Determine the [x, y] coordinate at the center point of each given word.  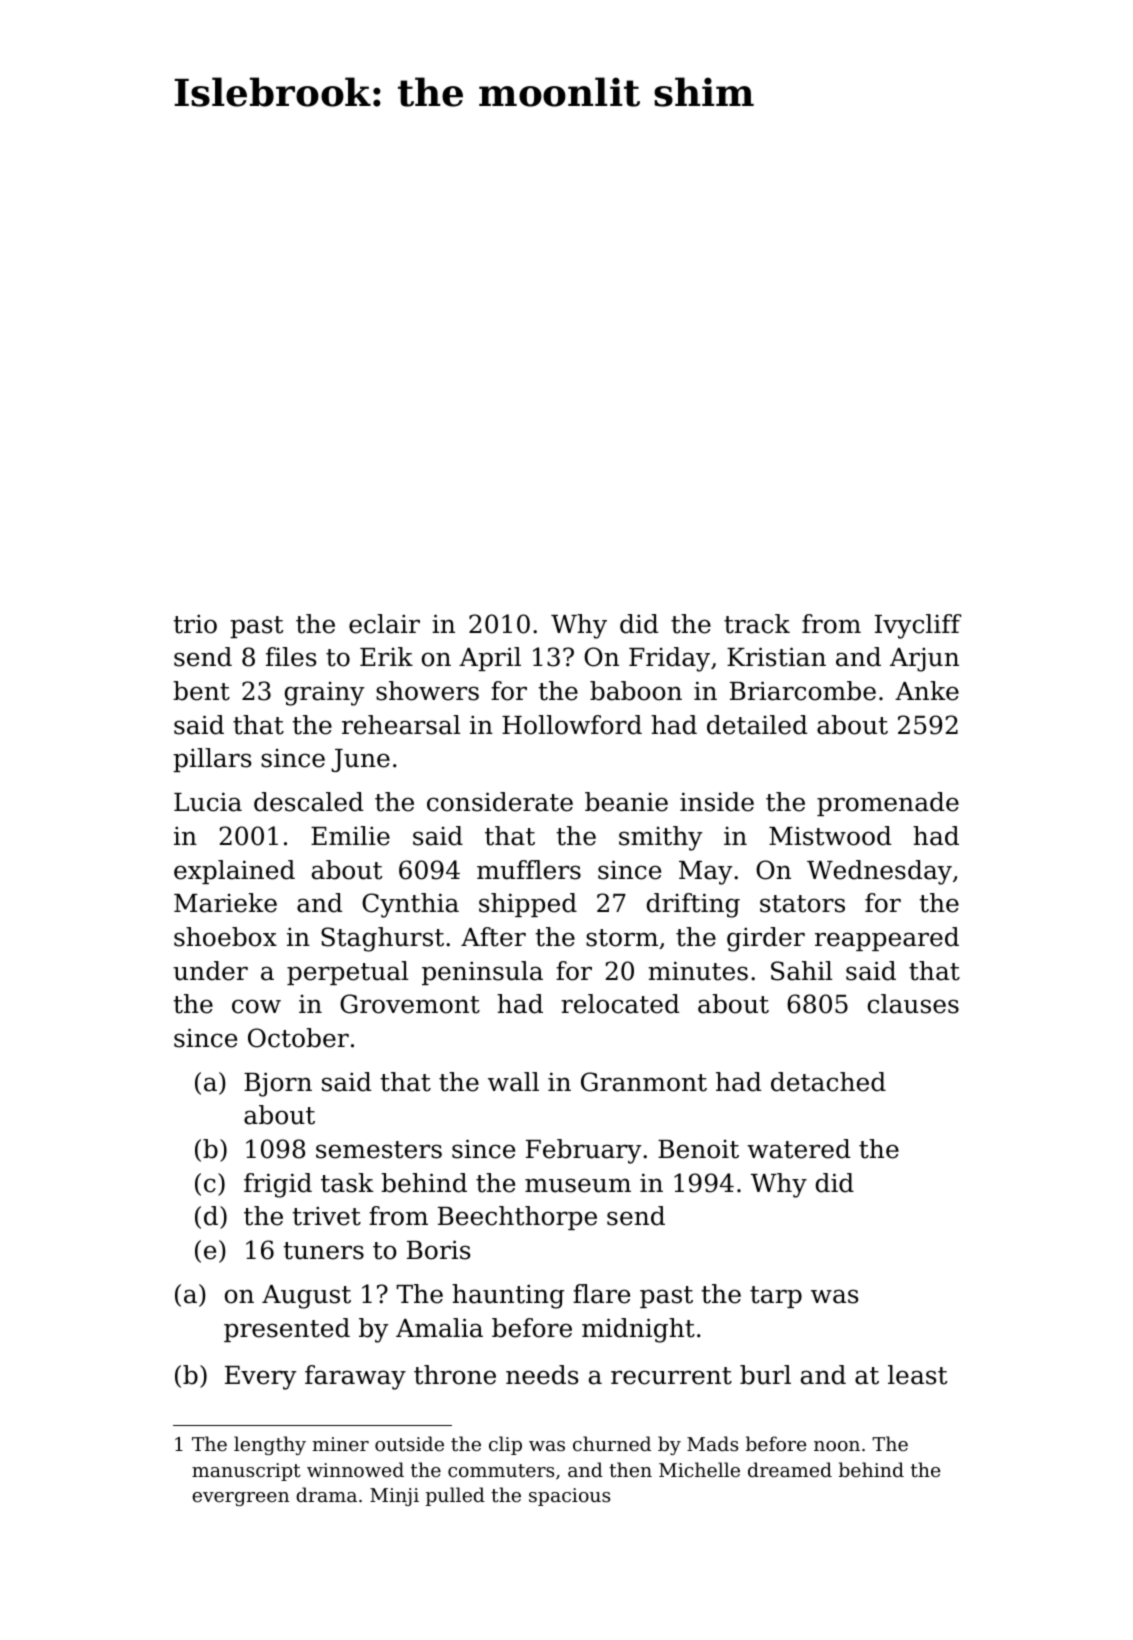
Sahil [801, 971]
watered [798, 1149]
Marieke [225, 903]
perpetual [347, 973]
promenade [888, 804]
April [490, 659]
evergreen [240, 1499]
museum [578, 1185]
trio [195, 624]
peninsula [482, 973]
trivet [326, 1216]
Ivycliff [918, 626]
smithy [661, 838]
